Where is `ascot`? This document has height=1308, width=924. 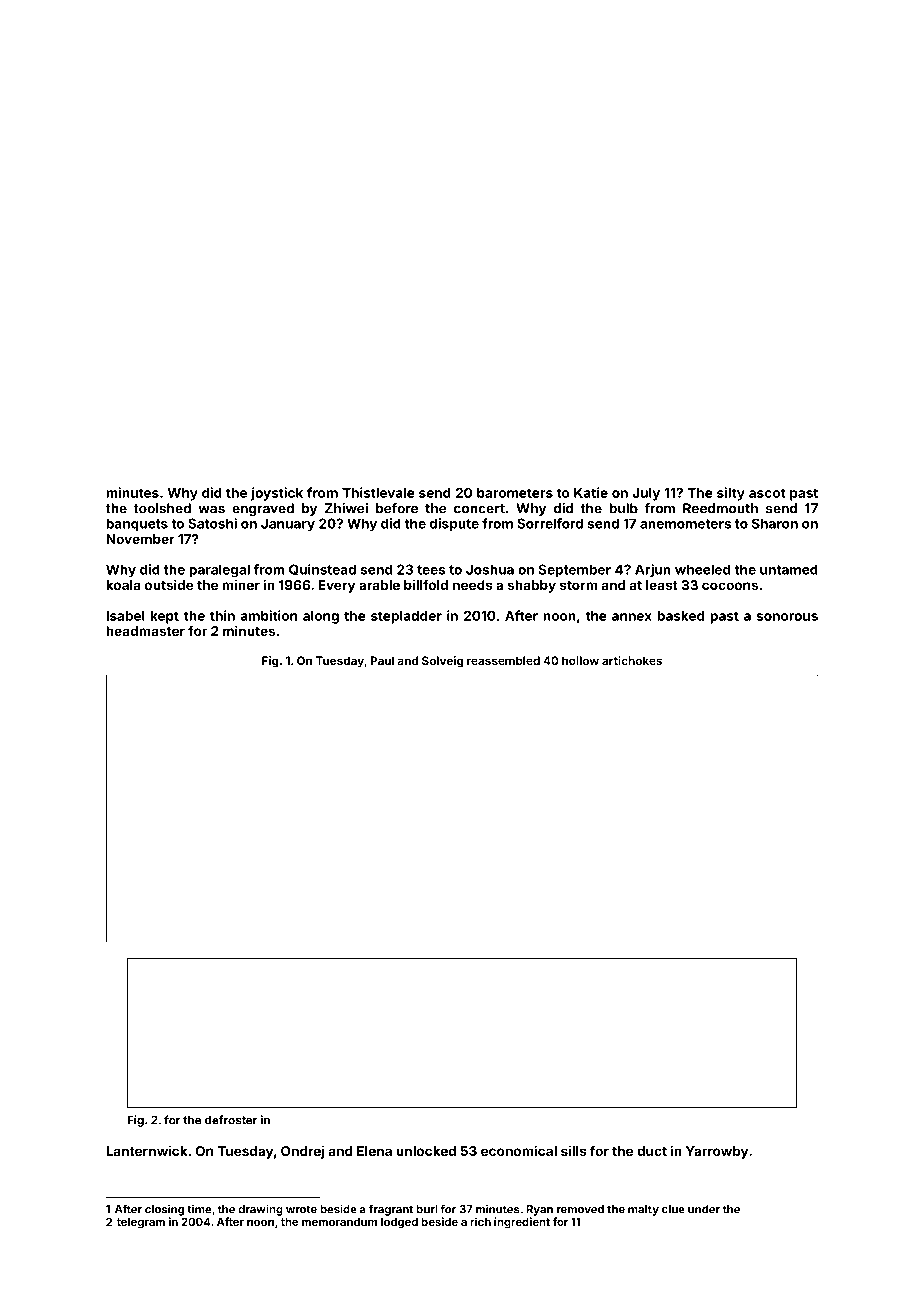
ascot is located at coordinates (767, 493).
